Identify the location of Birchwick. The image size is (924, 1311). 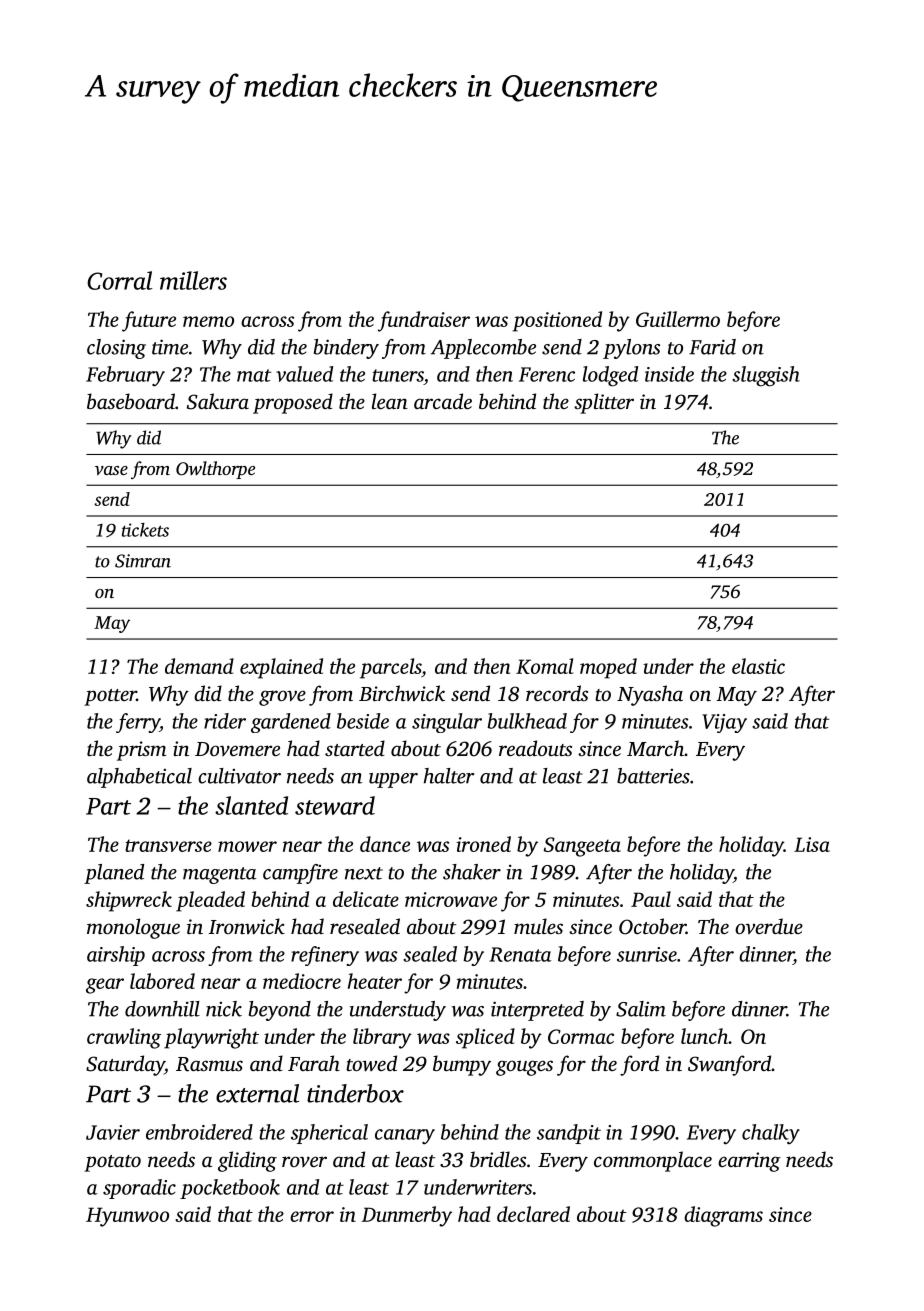
(402, 693).
